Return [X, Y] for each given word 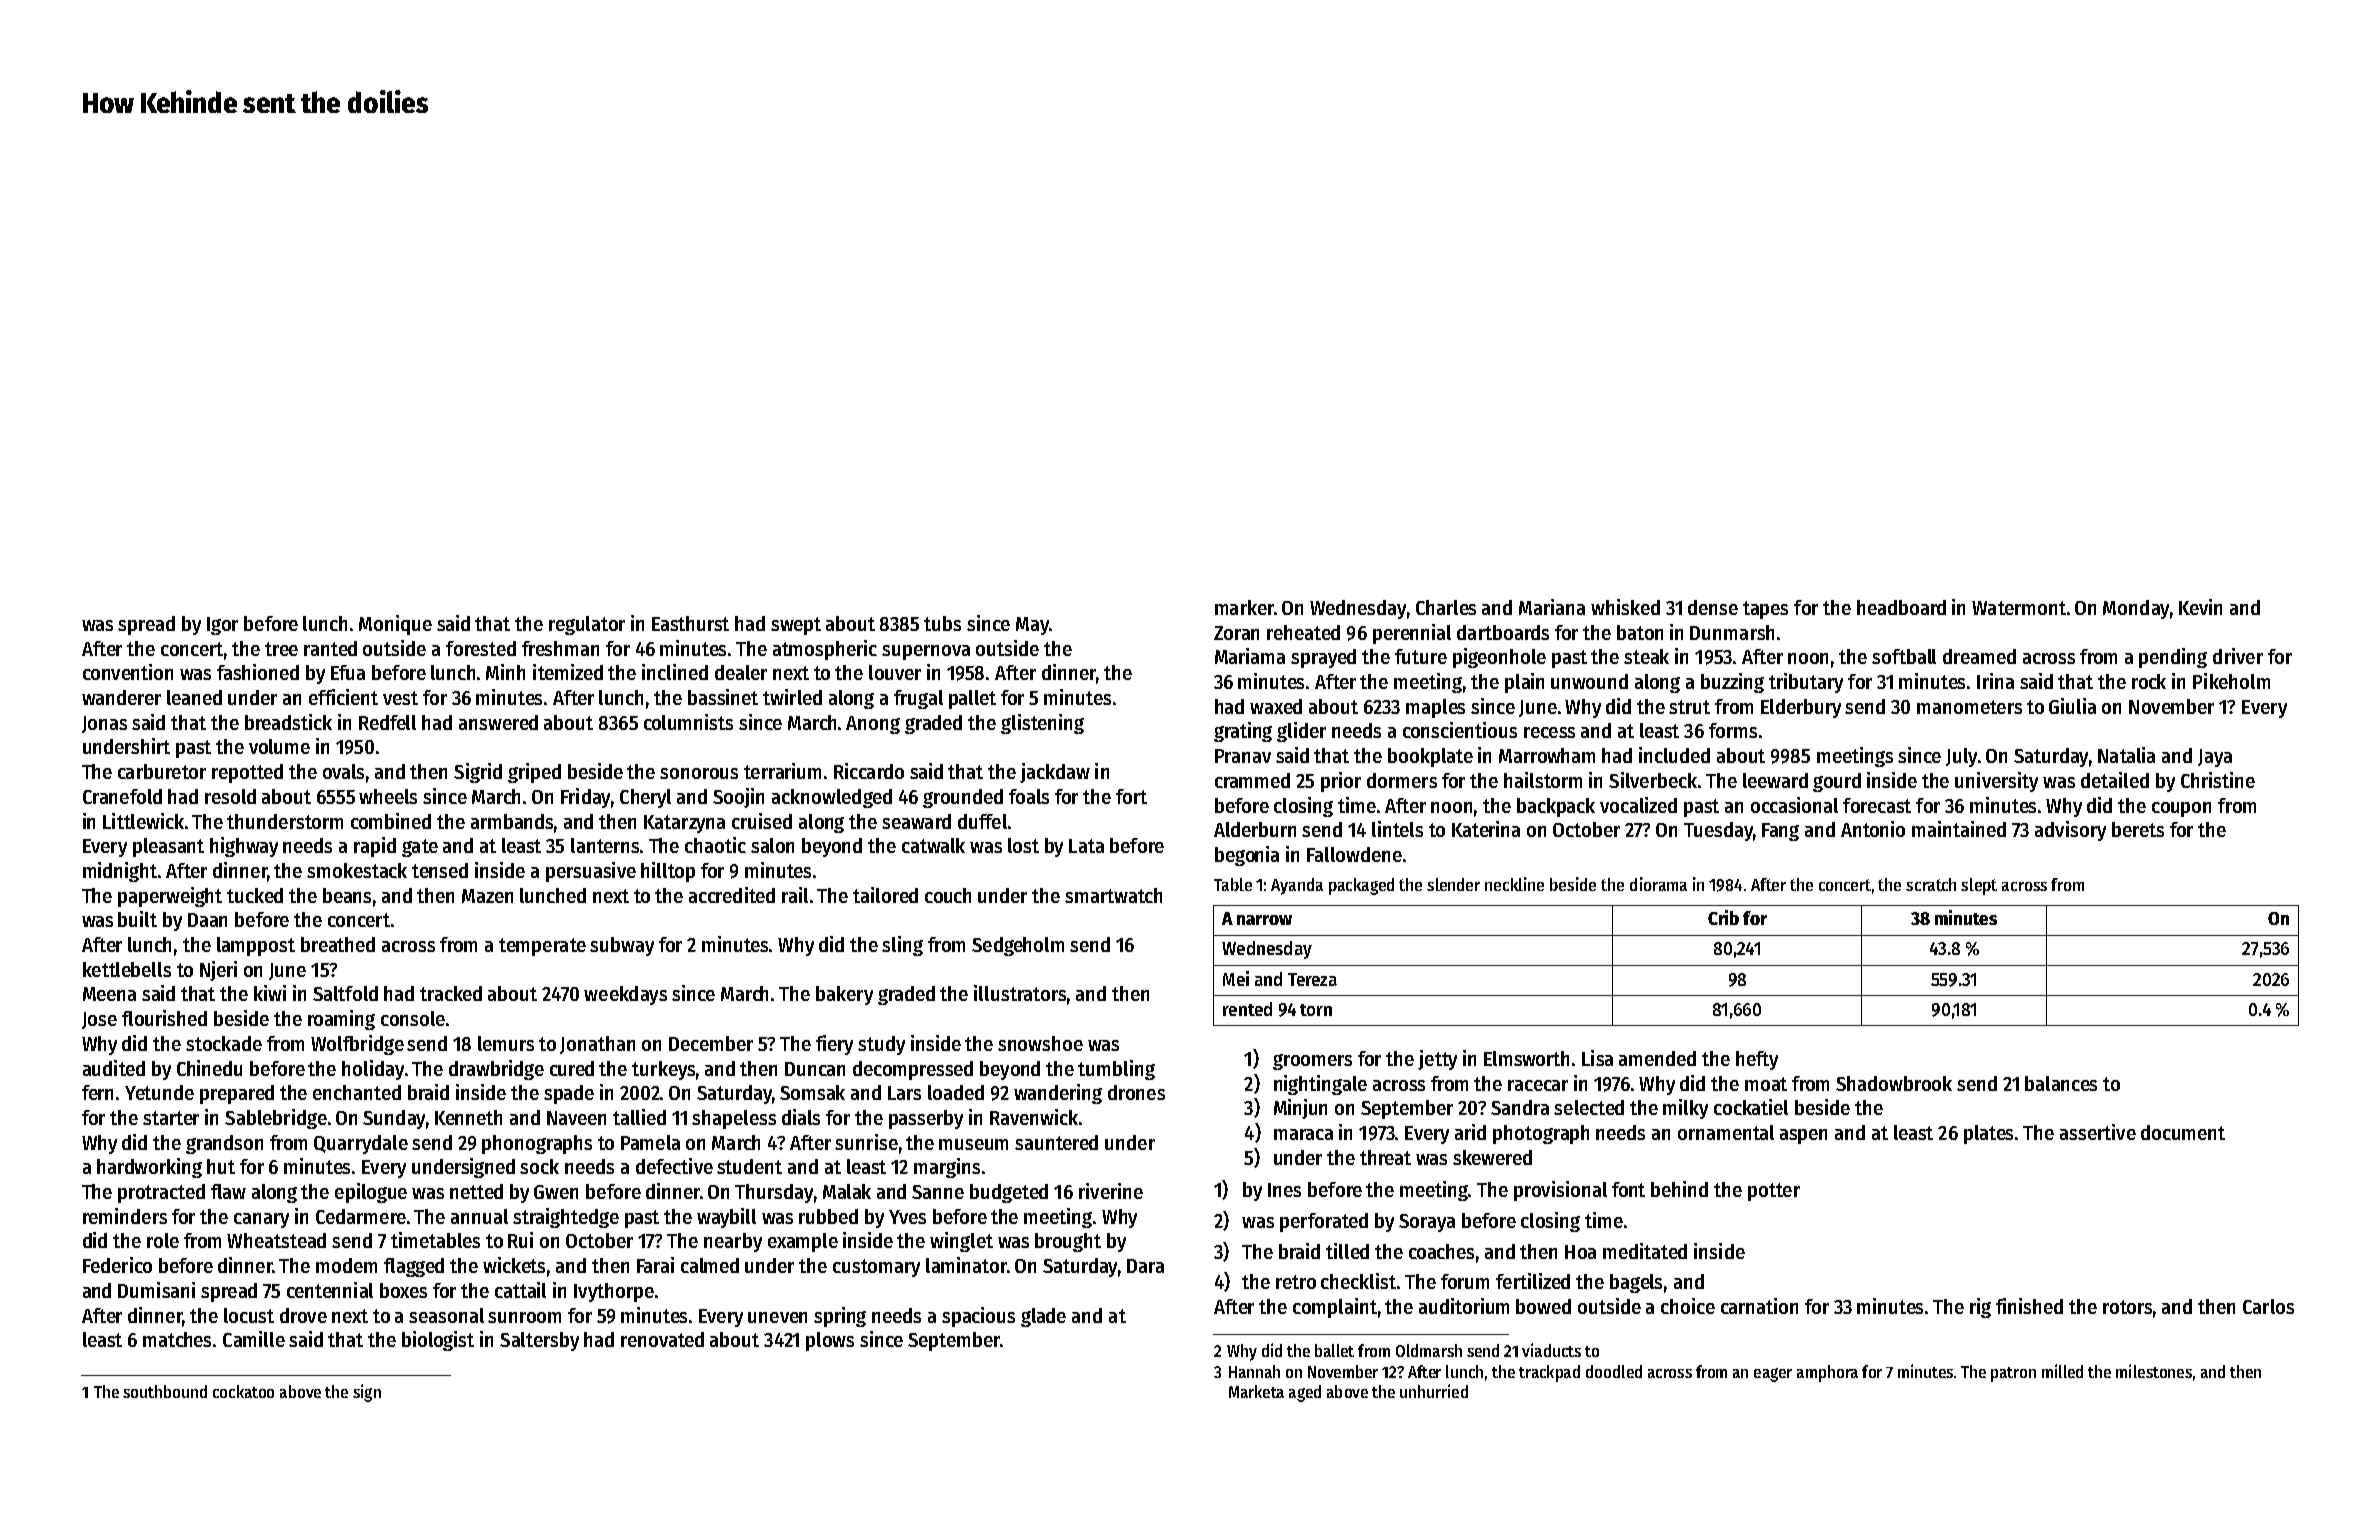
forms [1733, 730]
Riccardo [869, 771]
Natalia [2126, 755]
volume [279, 746]
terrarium [782, 771]
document [2183, 1132]
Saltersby [539, 1341]
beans [347, 895]
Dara [1145, 1266]
